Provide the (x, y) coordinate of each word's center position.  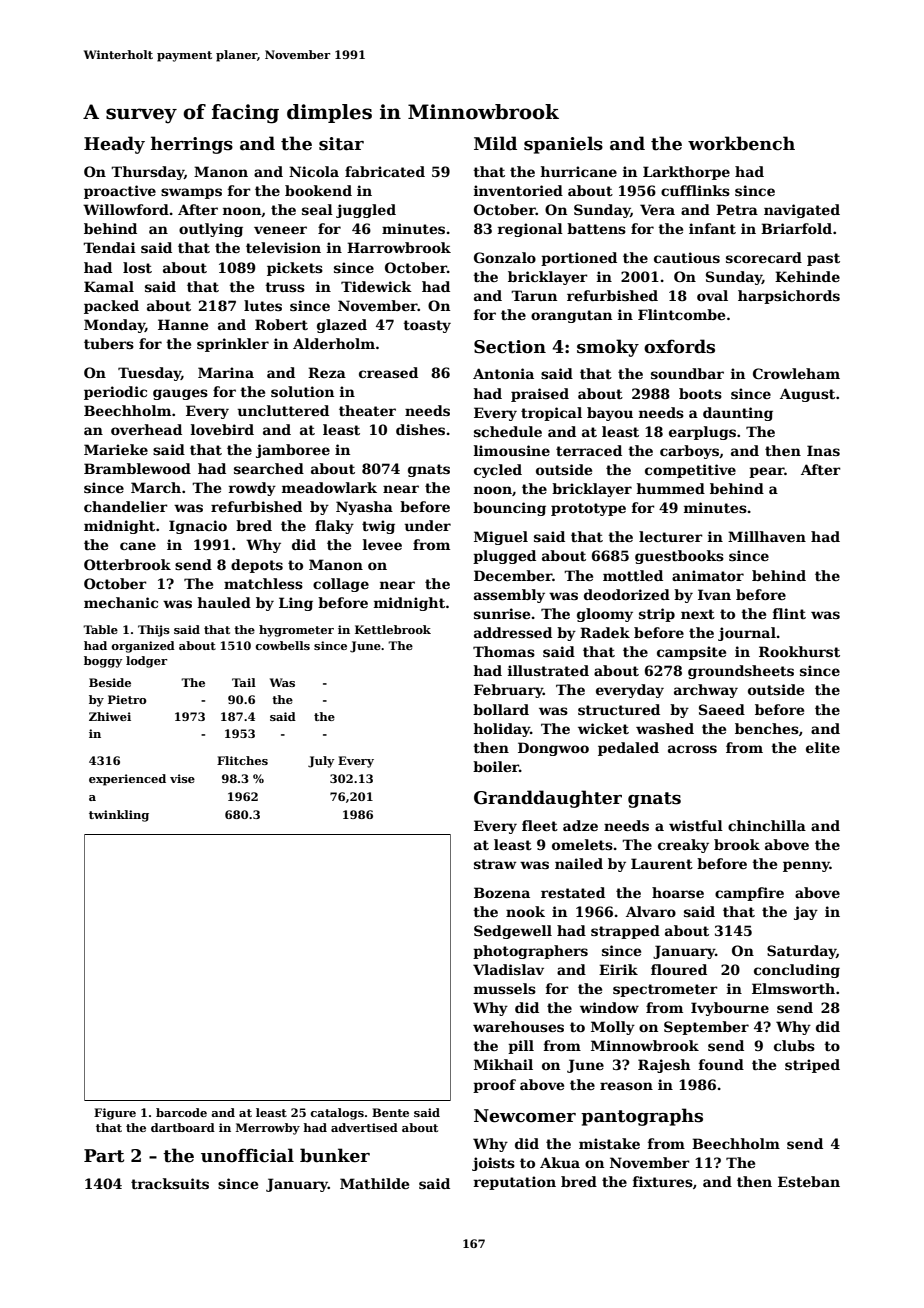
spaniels (563, 145)
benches (767, 728)
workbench (741, 143)
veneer (280, 230)
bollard (501, 709)
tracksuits (170, 1183)
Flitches (242, 760)
